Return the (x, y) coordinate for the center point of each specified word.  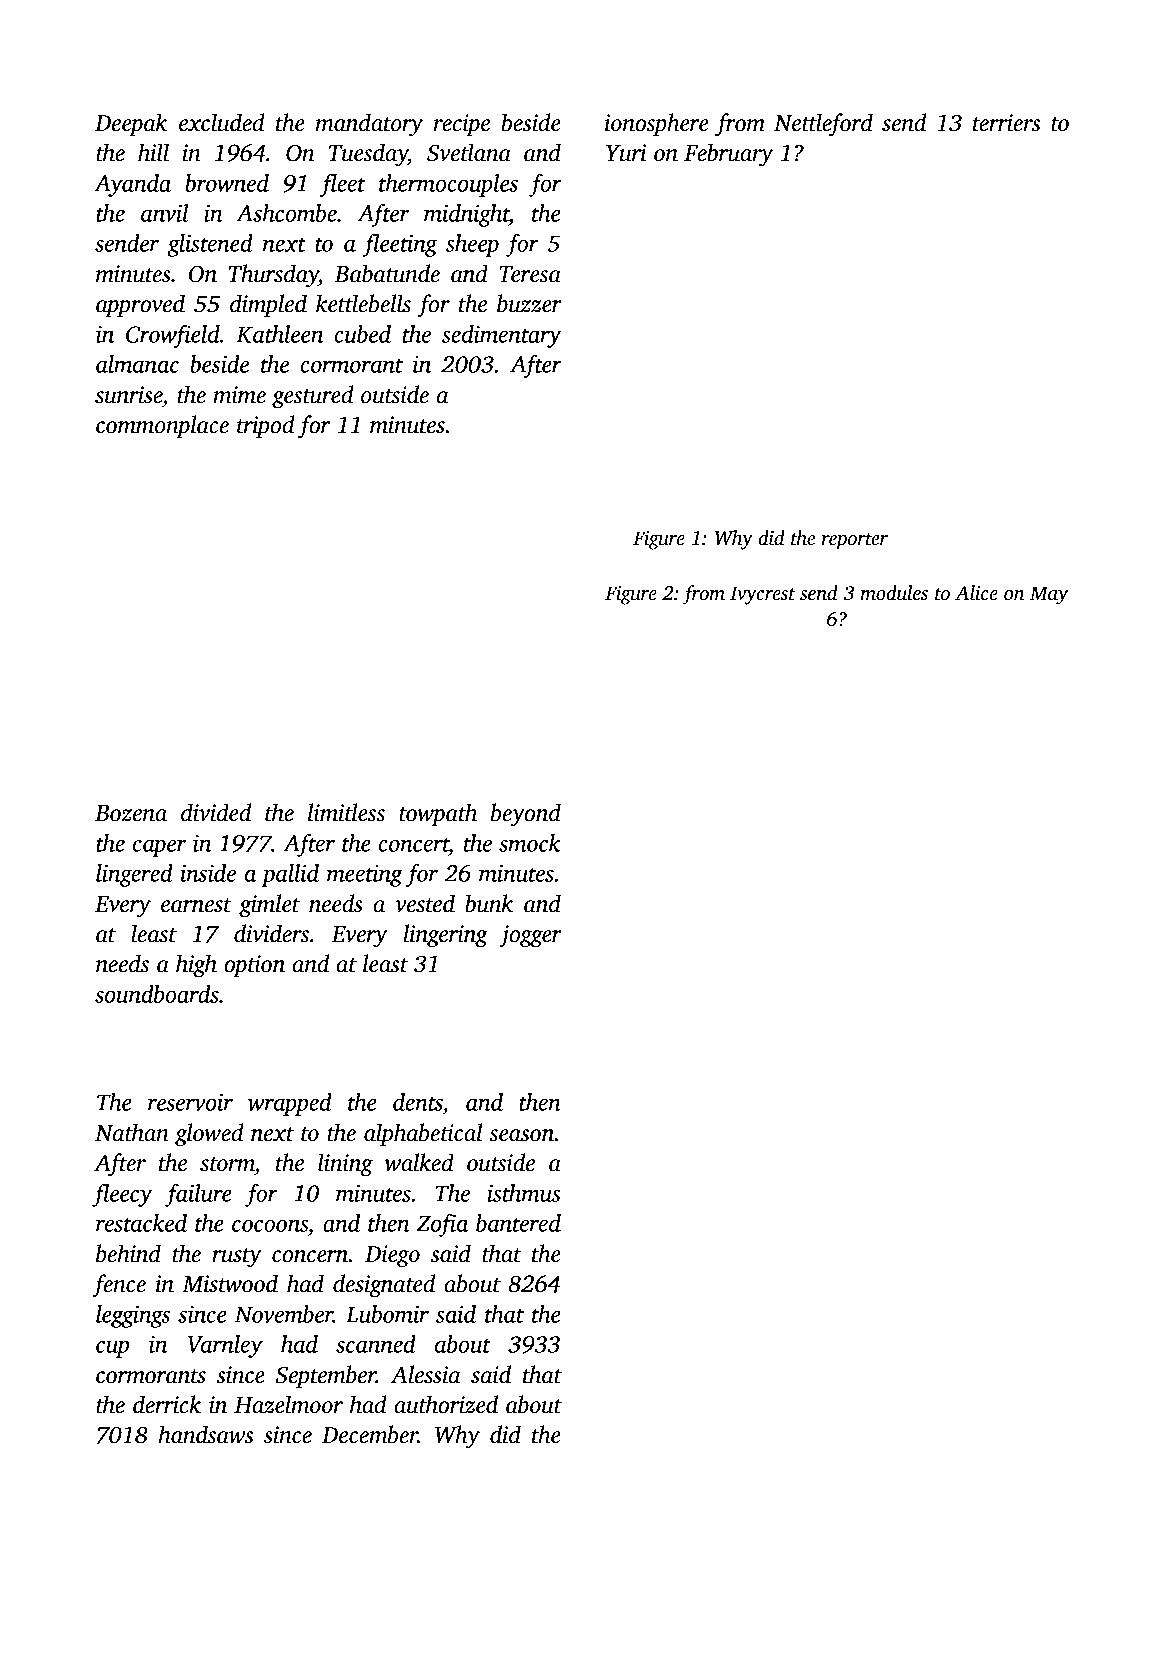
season (521, 1135)
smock (530, 843)
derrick (167, 1404)
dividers (271, 933)
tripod (266, 426)
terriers (1006, 123)
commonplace (162, 426)
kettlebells (363, 303)
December (370, 1434)
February (728, 155)
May (1049, 595)
